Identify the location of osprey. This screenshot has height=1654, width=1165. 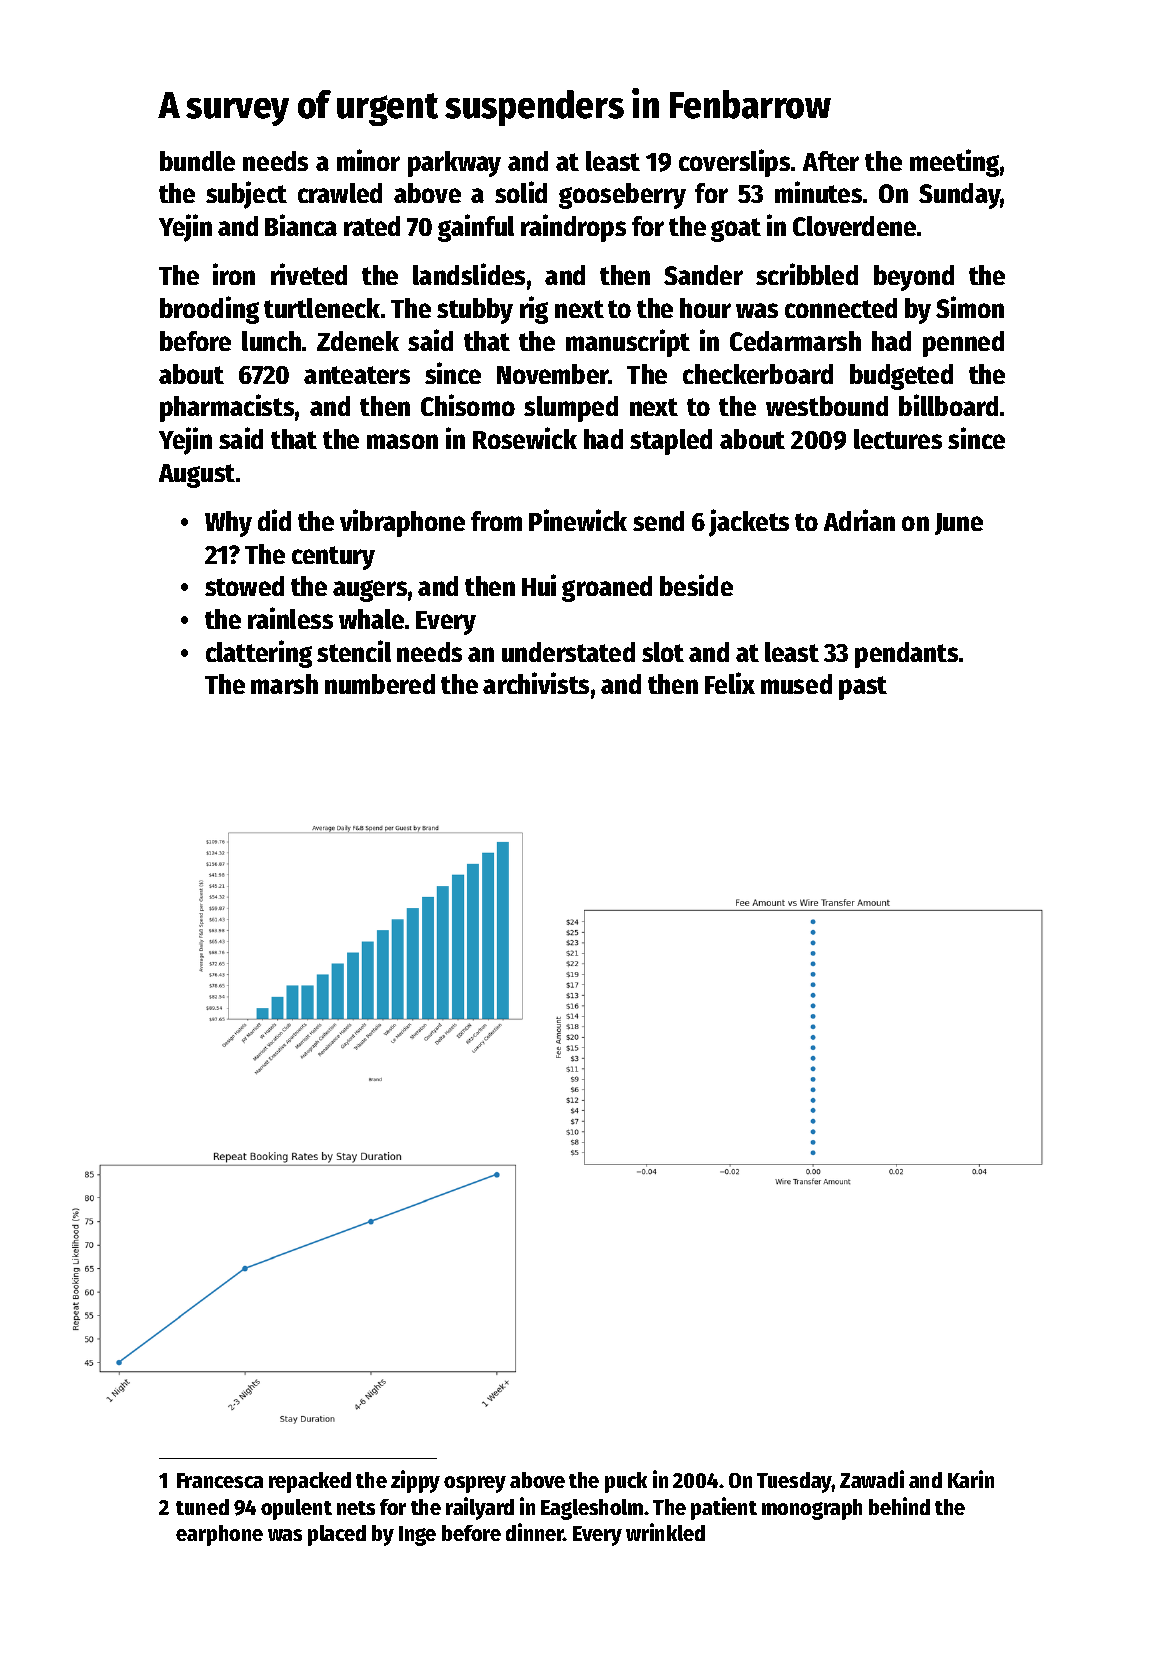
(475, 1484).
